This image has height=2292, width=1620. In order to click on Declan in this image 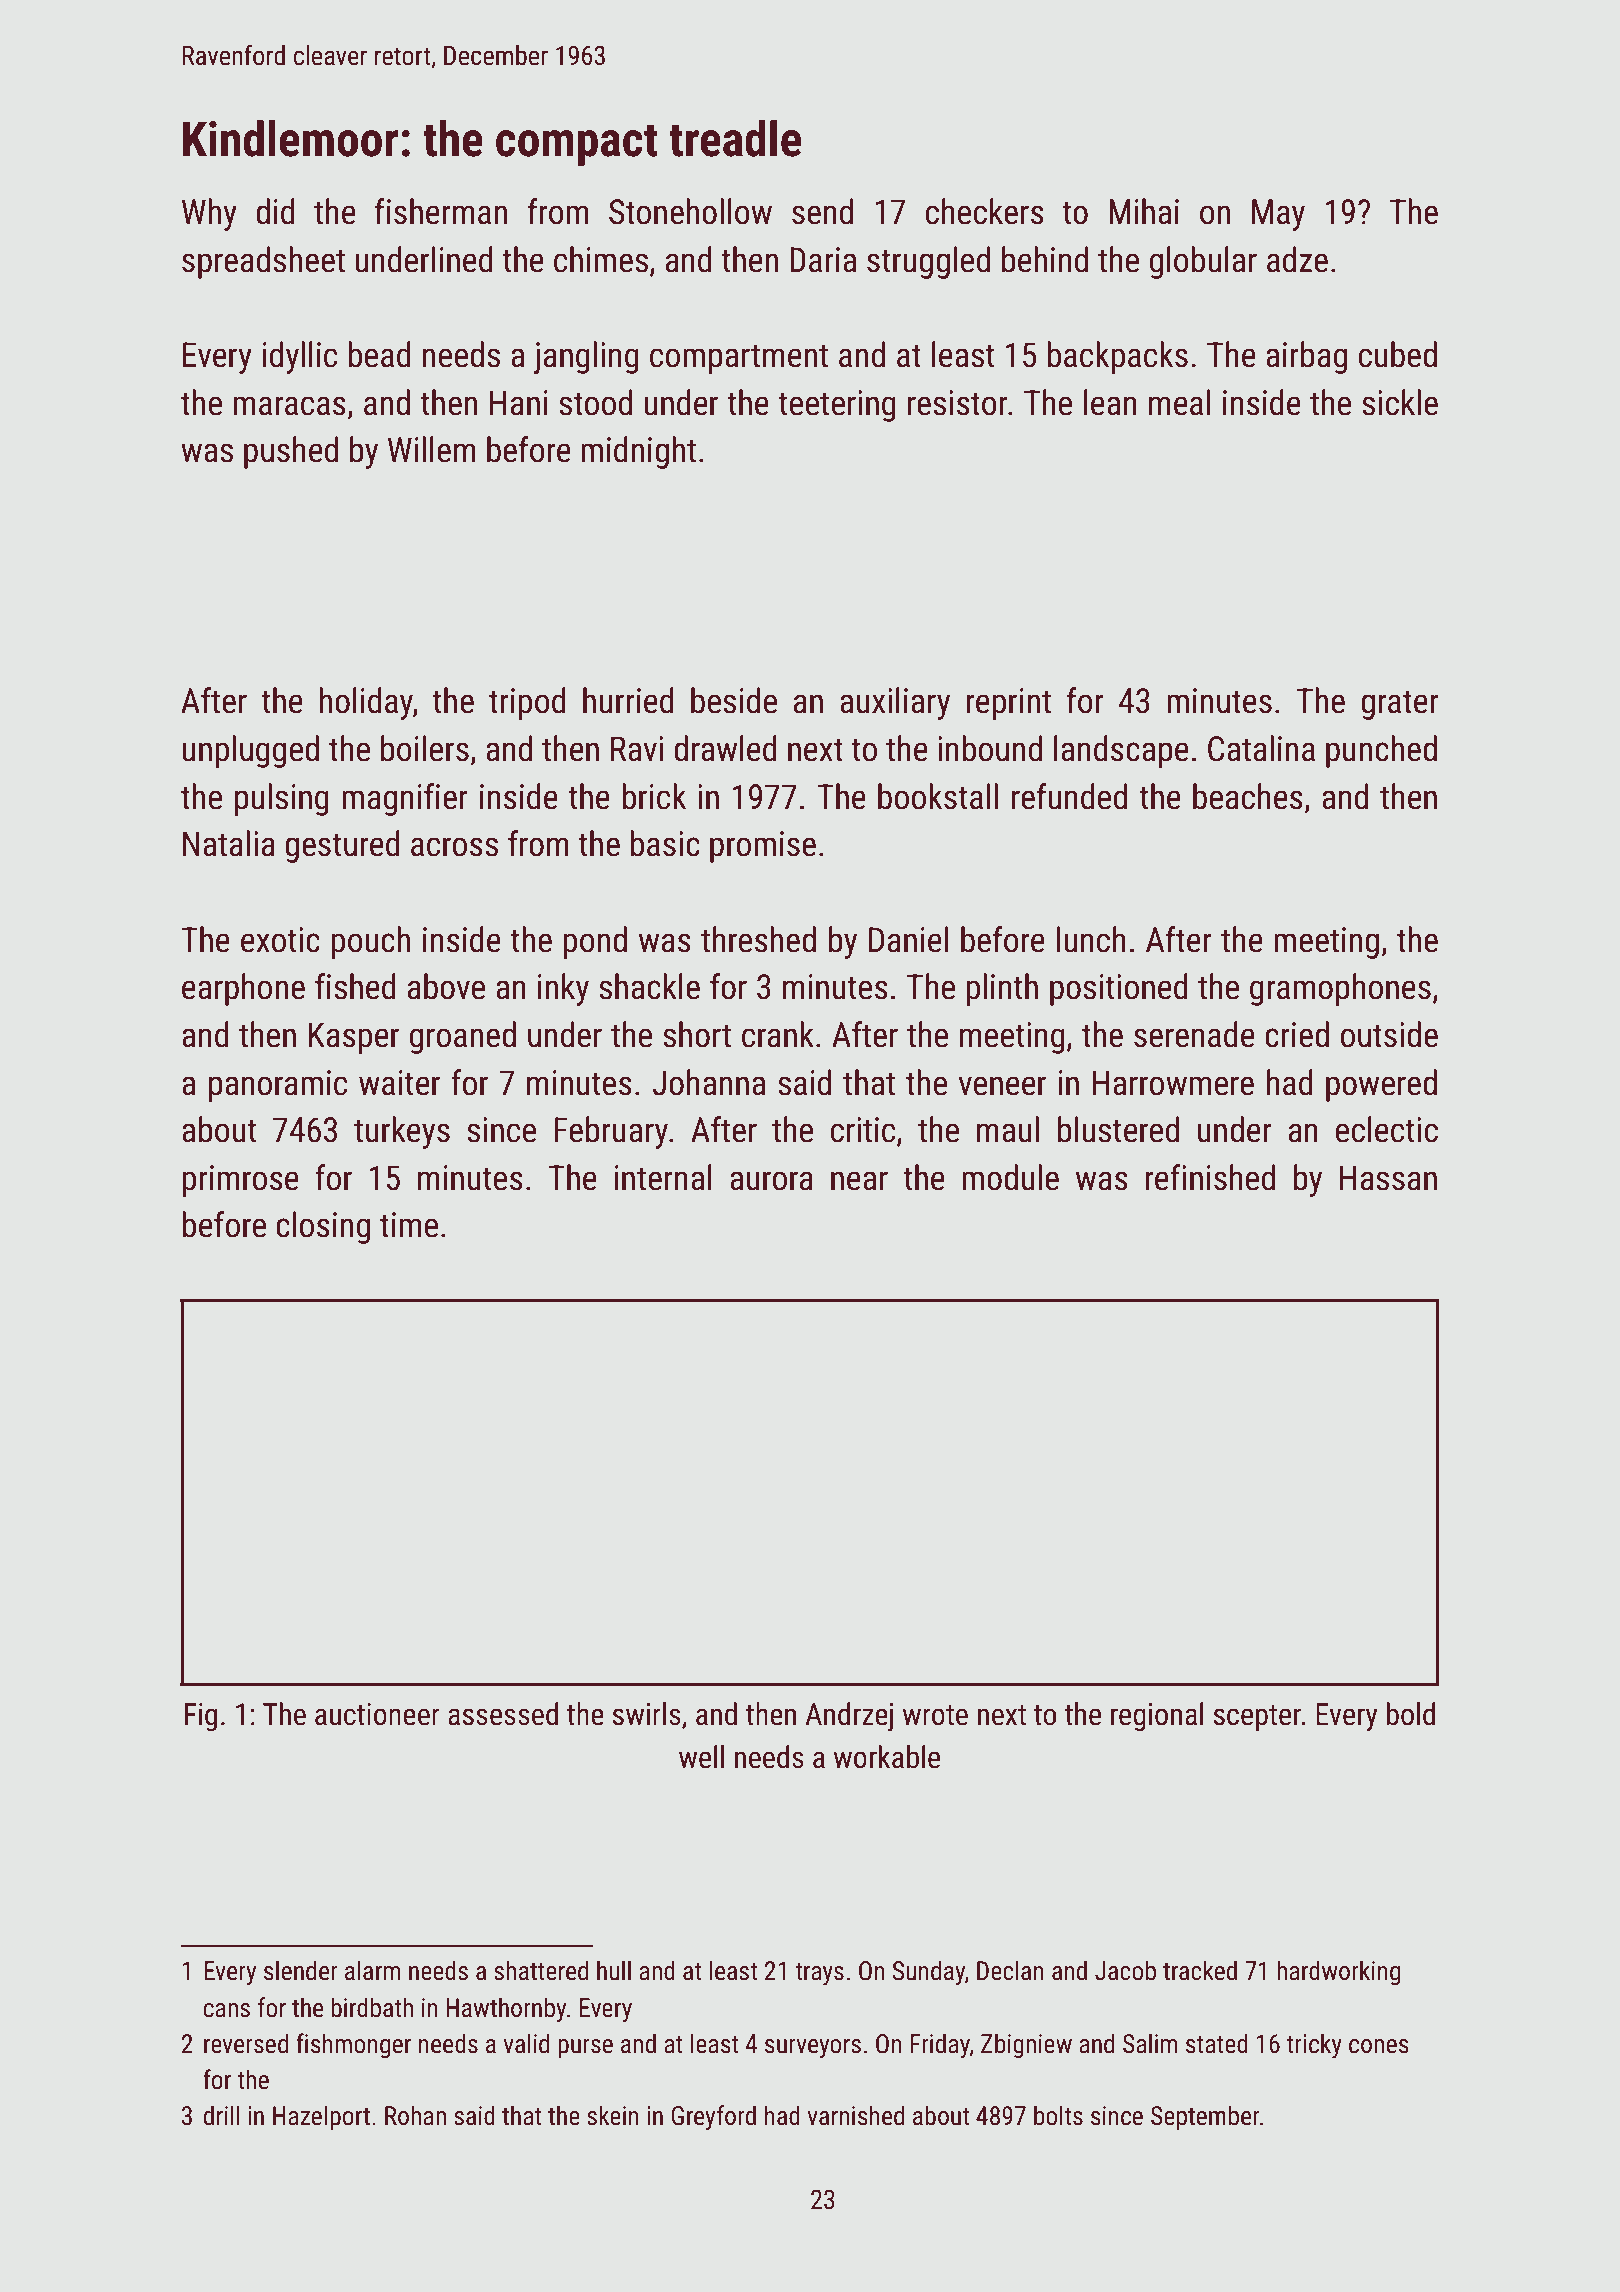, I will do `click(1010, 1970)`.
